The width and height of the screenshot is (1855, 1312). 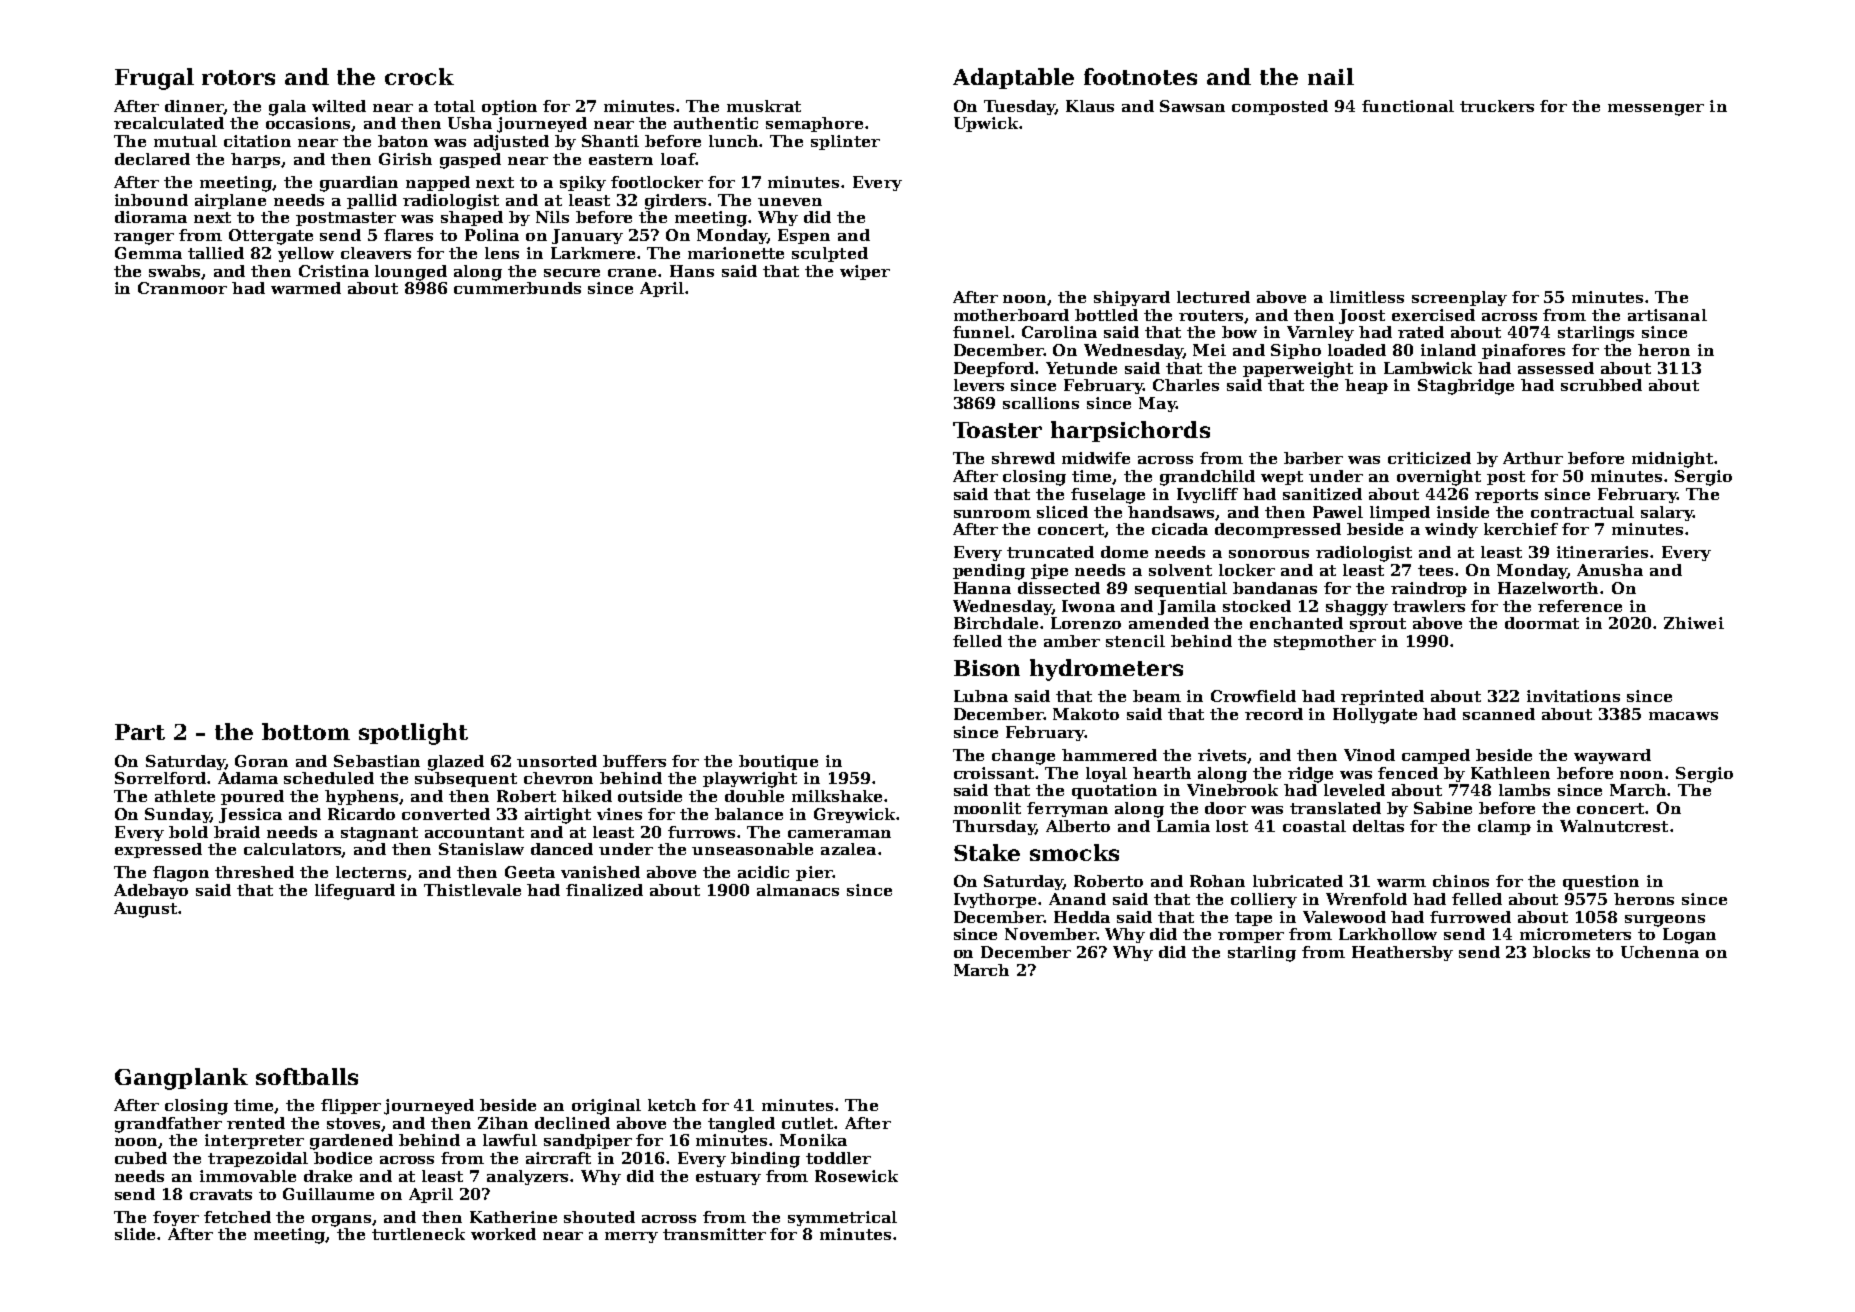 What do you see at coordinates (181, 1079) in the screenshot?
I see `Gangplank` at bounding box center [181, 1079].
